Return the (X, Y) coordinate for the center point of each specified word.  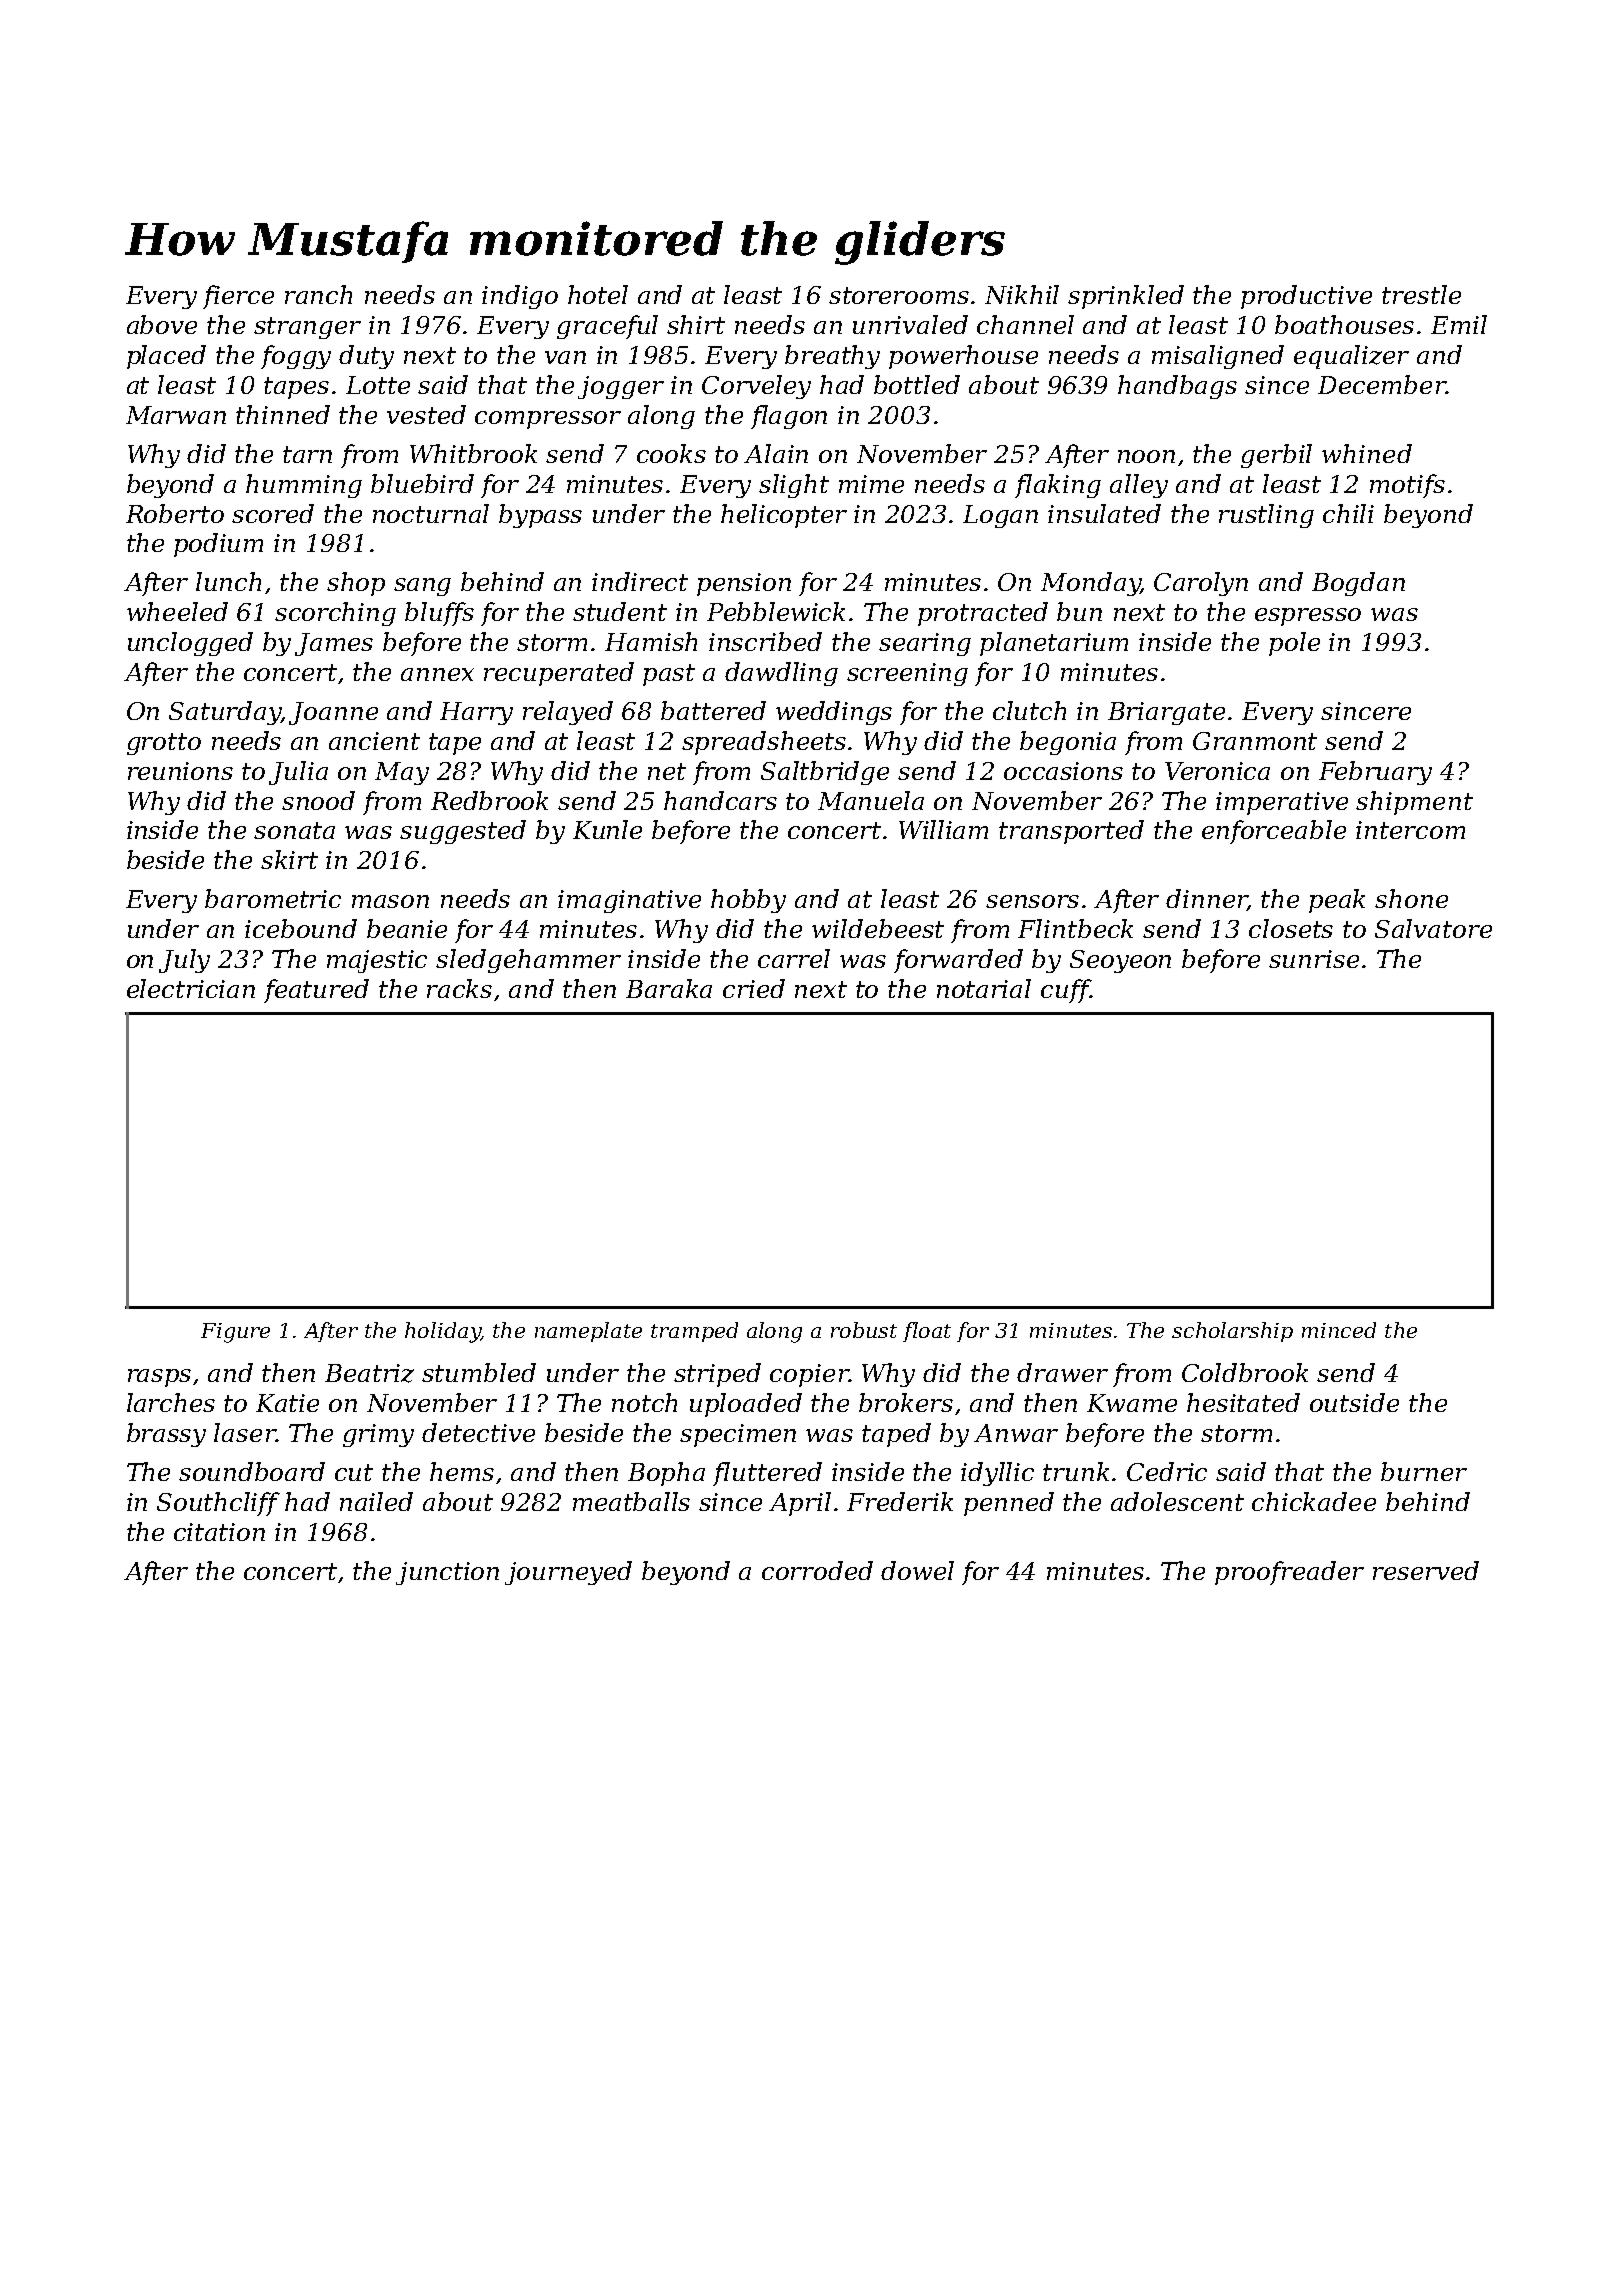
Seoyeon (1120, 961)
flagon (789, 417)
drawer (1062, 1372)
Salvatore (1433, 928)
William (943, 829)
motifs (1407, 486)
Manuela (871, 800)
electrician (191, 988)
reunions (180, 771)
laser (245, 1432)
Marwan (176, 415)
